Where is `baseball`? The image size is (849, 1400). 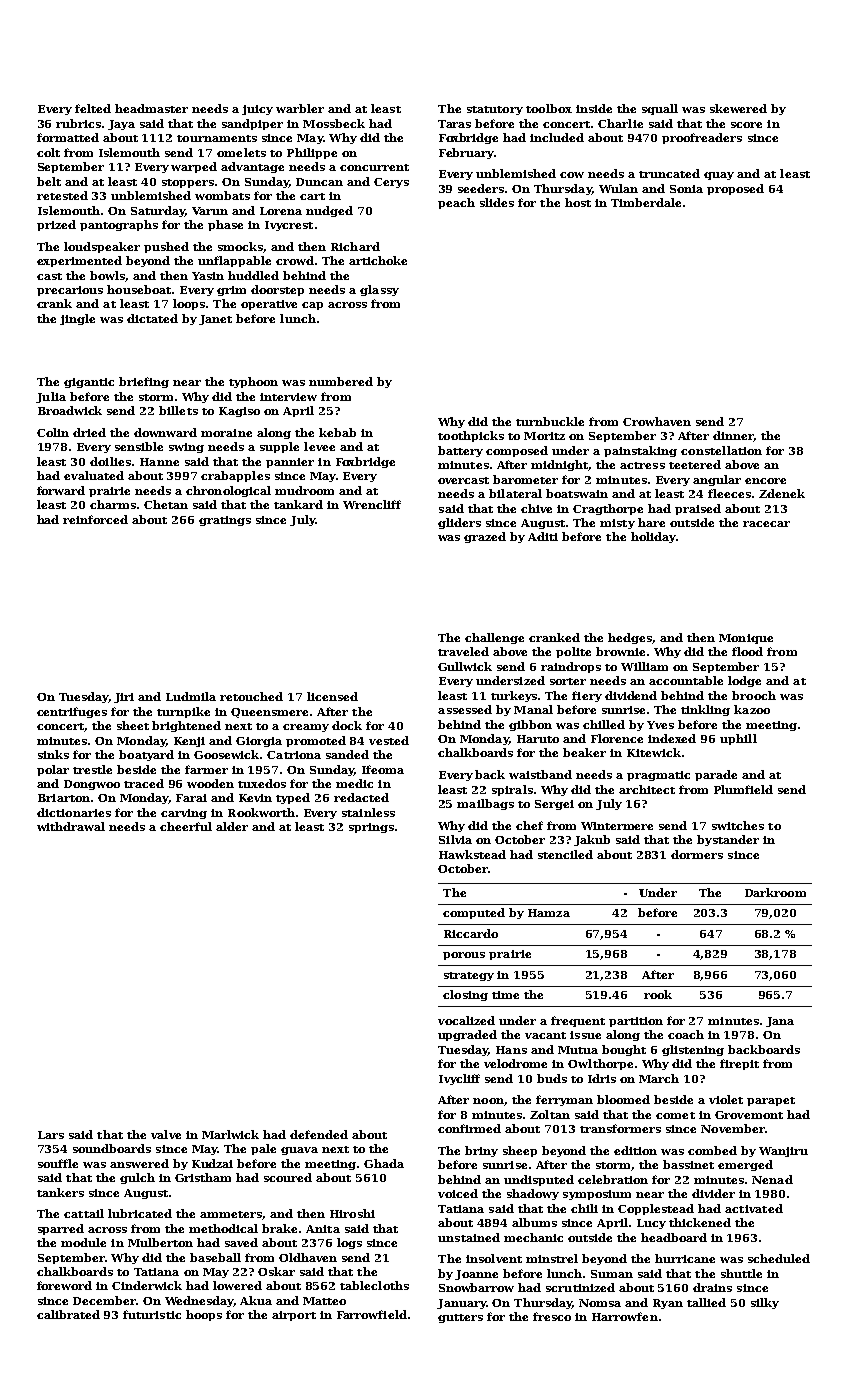
baseball is located at coordinates (215, 1257).
